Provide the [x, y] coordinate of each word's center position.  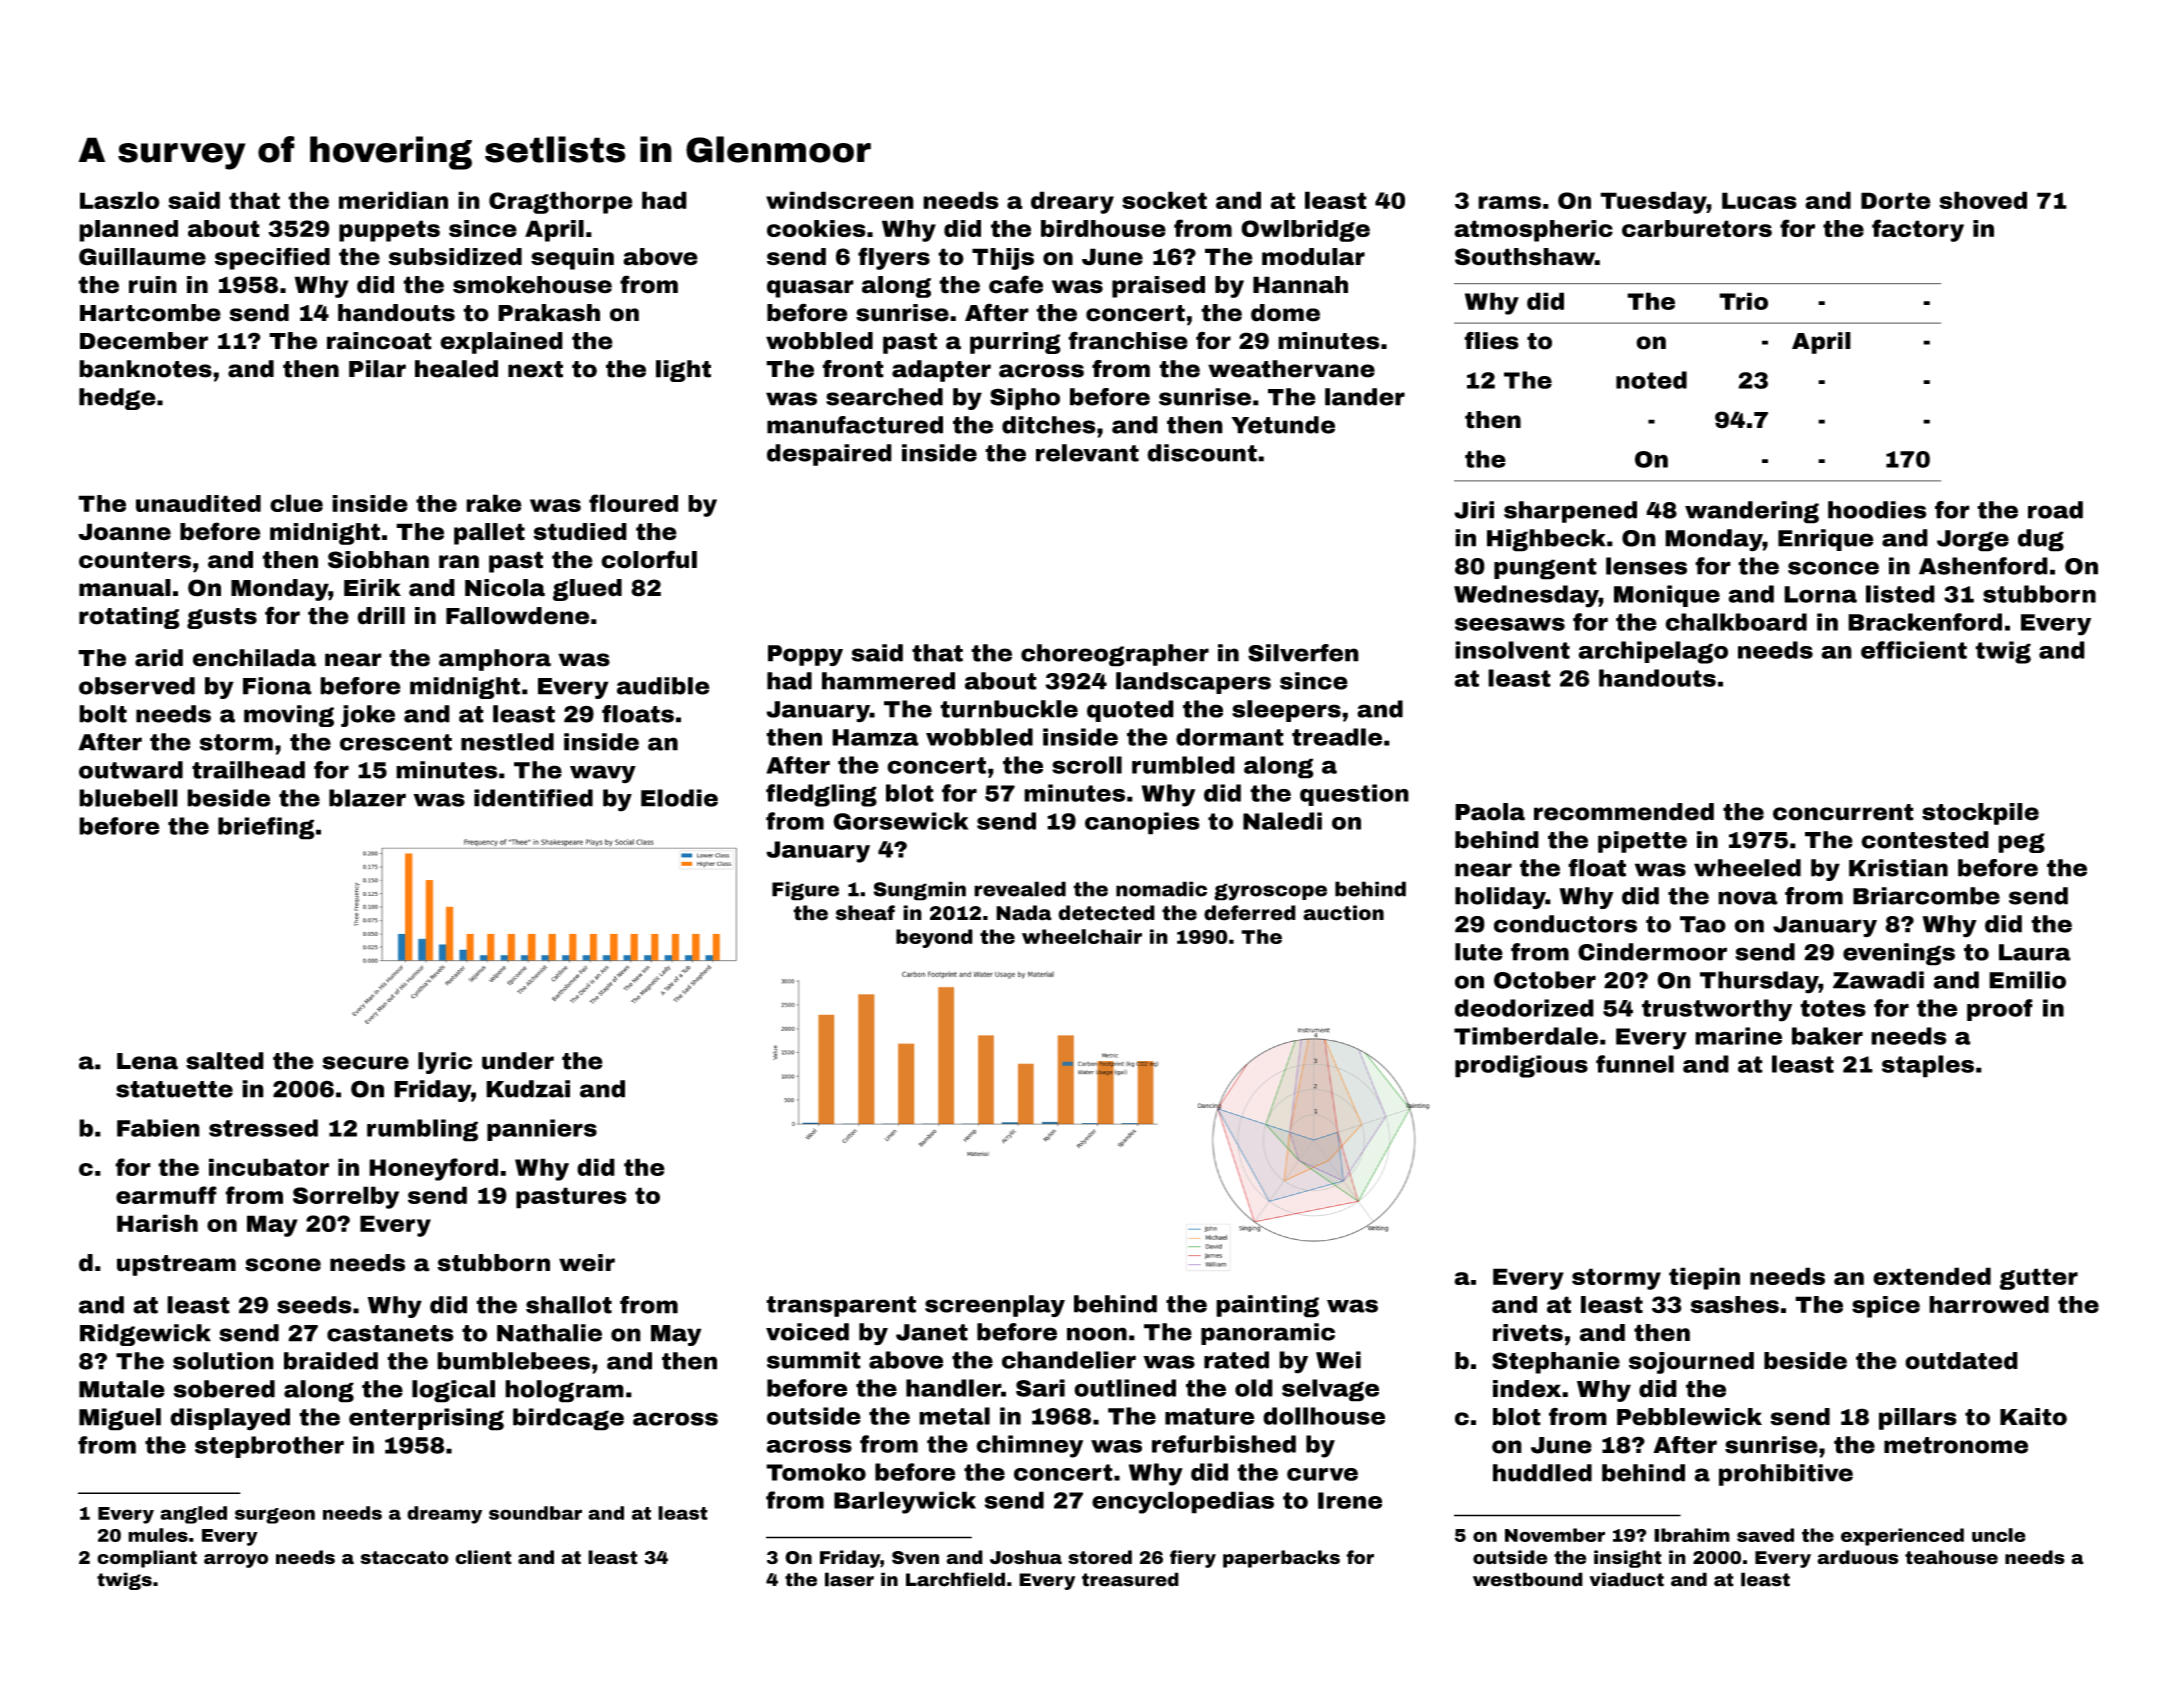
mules [158, 1535]
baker [1827, 1036]
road [2055, 510]
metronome [1956, 1445]
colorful [649, 559]
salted [225, 1061]
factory [1918, 230]
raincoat [379, 341]
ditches [1049, 425]
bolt [103, 714]
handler [953, 1388]
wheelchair [1082, 936]
